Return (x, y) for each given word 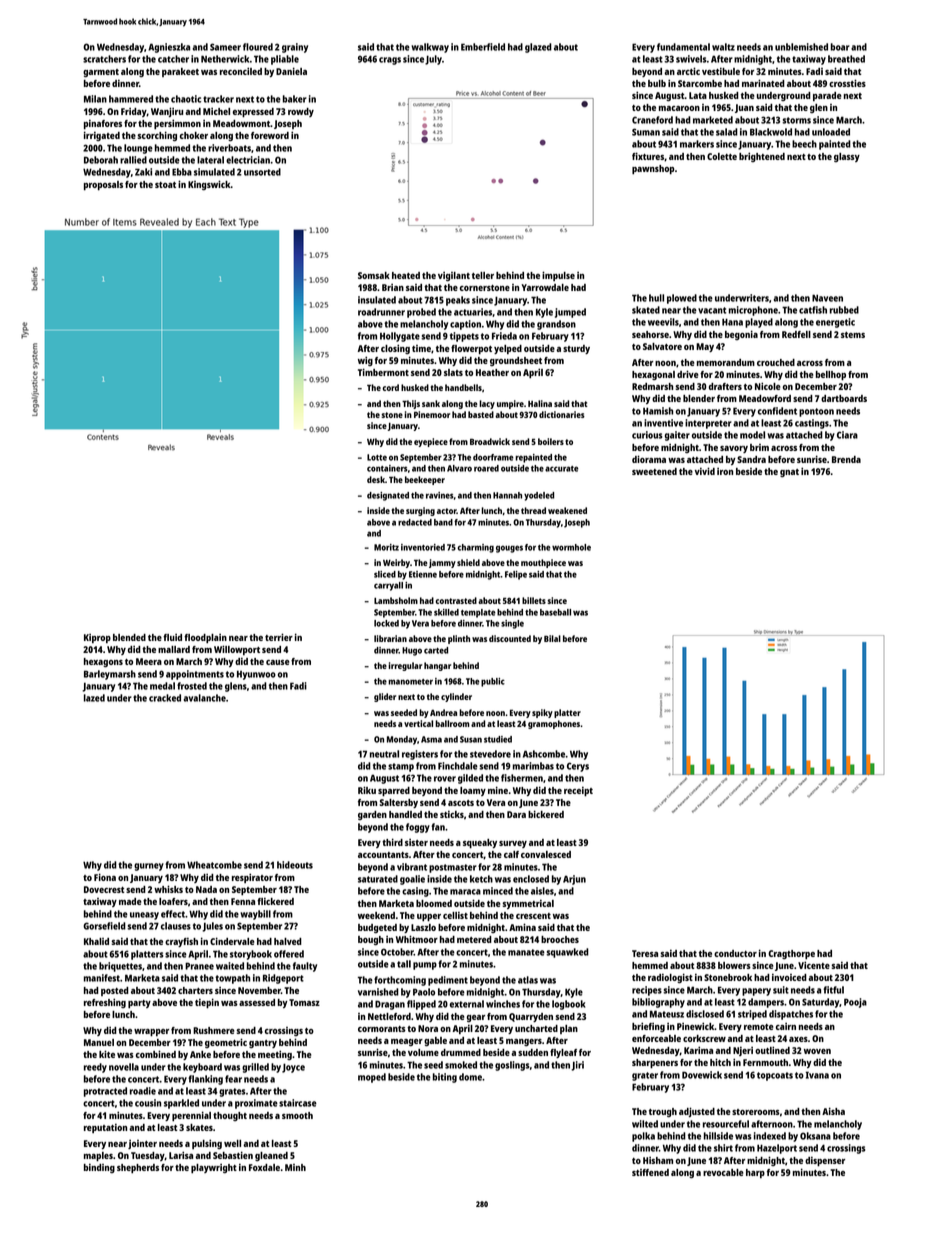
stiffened (650, 1172)
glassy (847, 157)
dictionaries (562, 414)
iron (725, 471)
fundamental (683, 47)
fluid (172, 637)
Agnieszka (169, 48)
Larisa (181, 1155)
